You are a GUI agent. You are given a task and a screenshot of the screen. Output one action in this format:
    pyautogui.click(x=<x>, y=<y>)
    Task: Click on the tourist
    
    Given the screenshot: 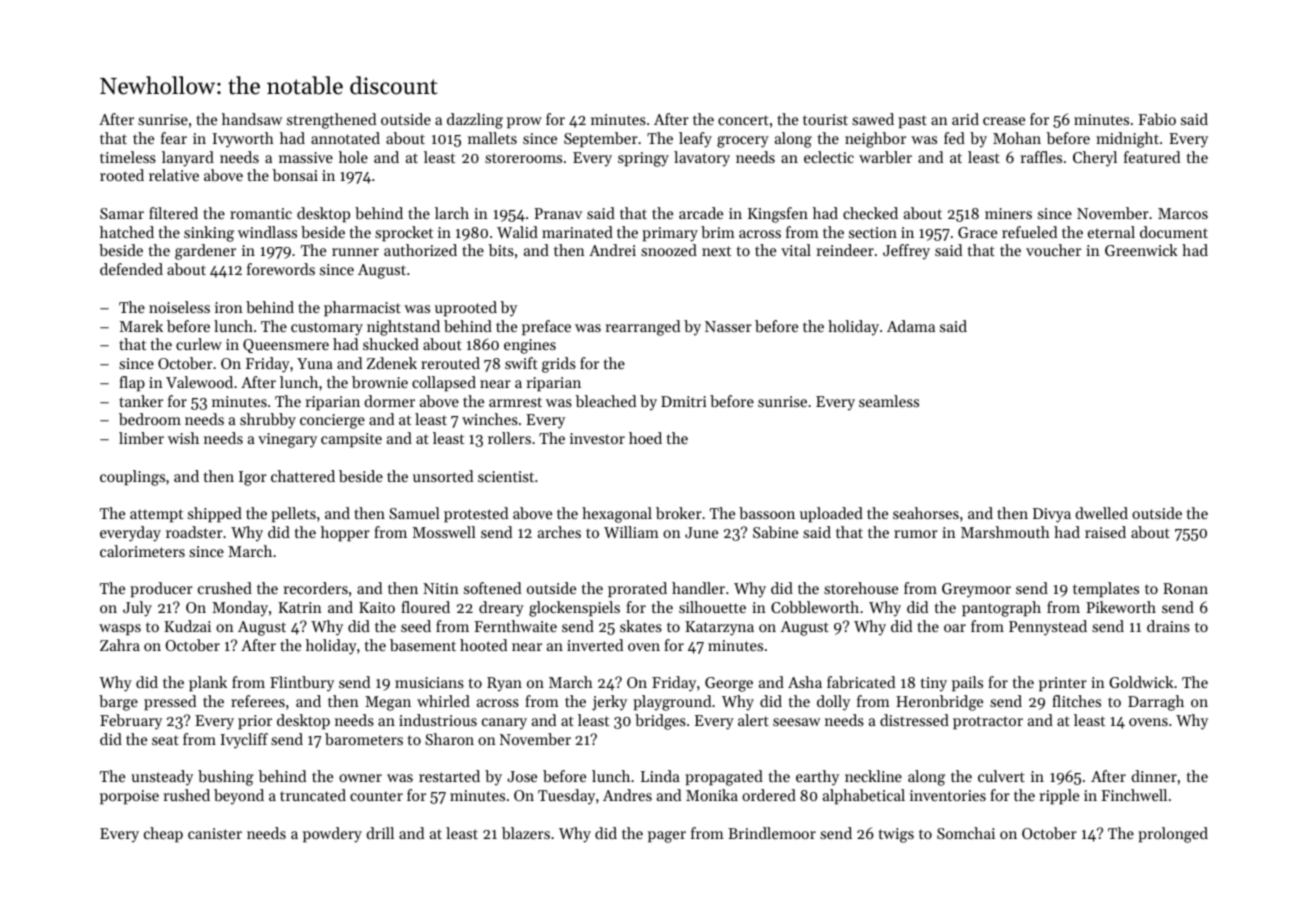 What is the action you would take?
    pyautogui.click(x=825, y=119)
